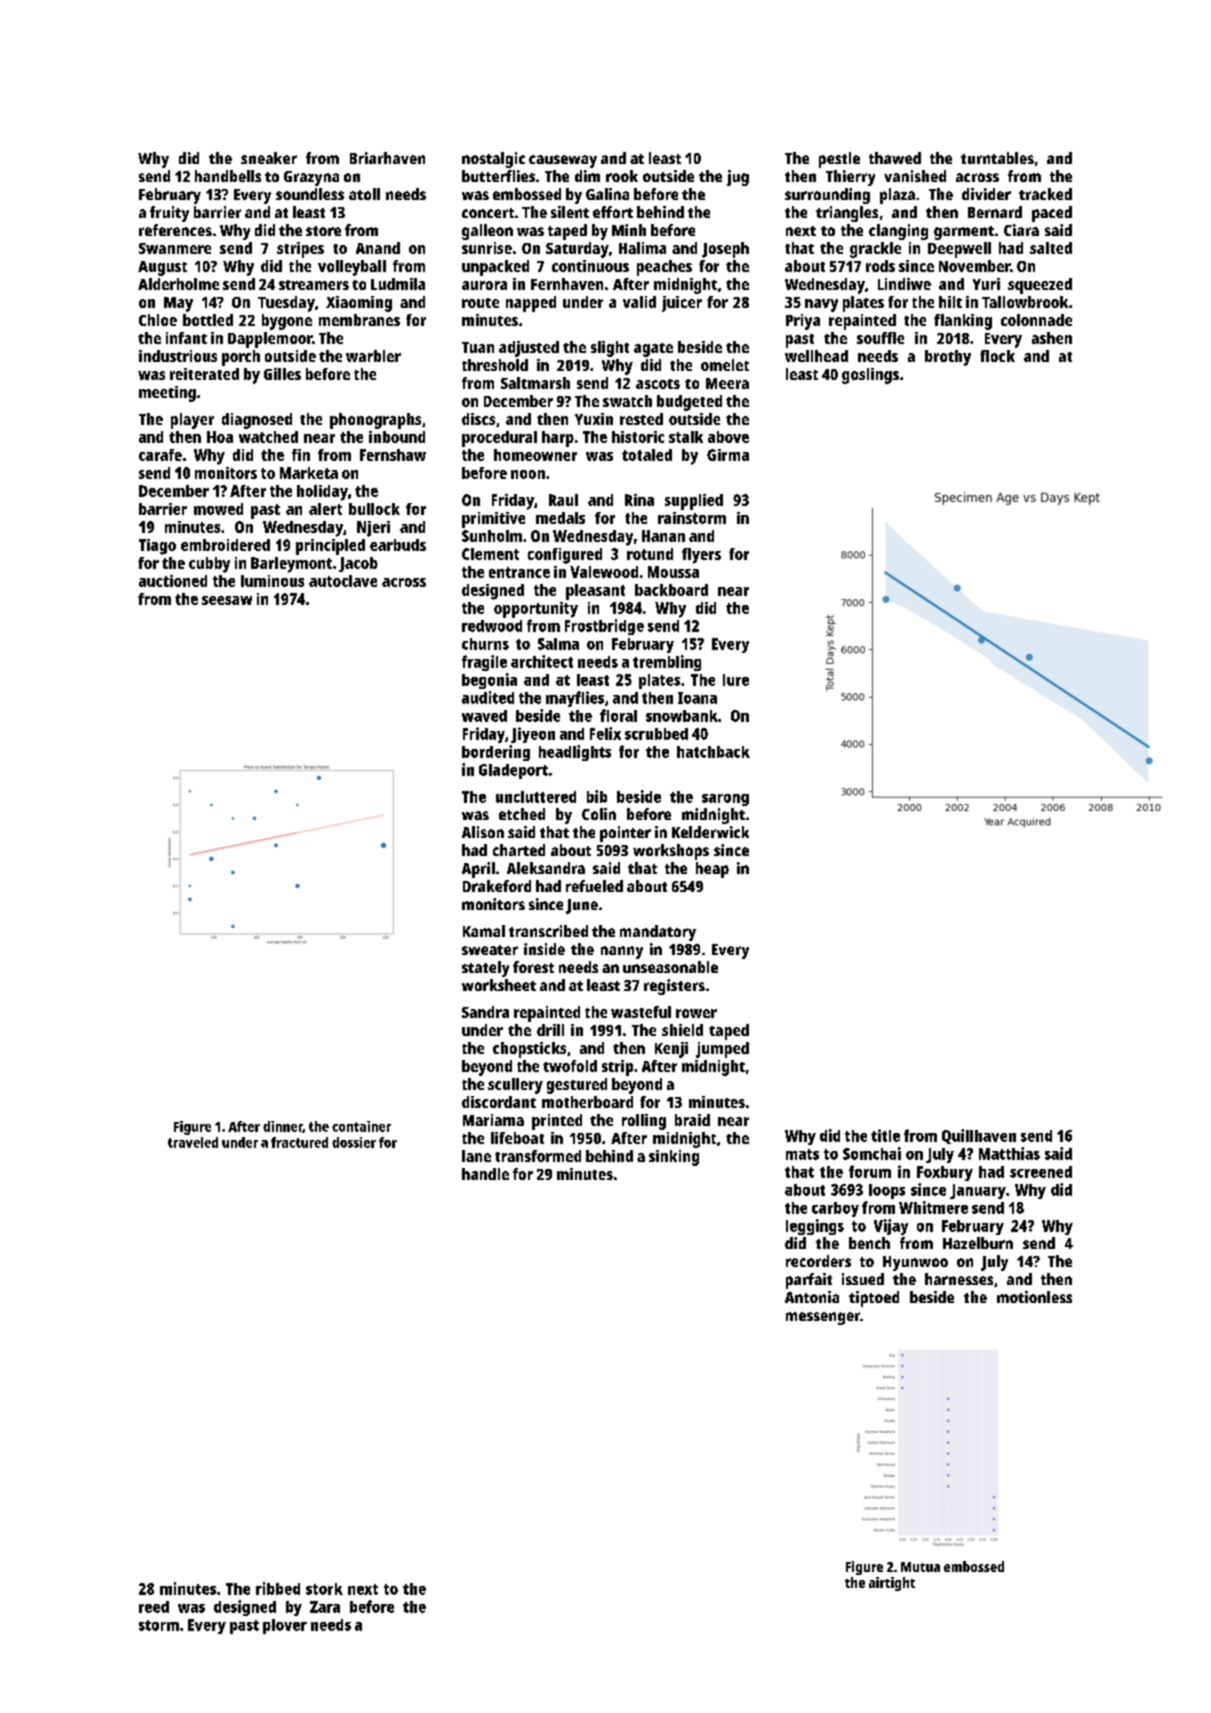 This document has width=1211, height=1713. Describe the element at coordinates (178, 356) in the document. I see `industrious` at that location.
